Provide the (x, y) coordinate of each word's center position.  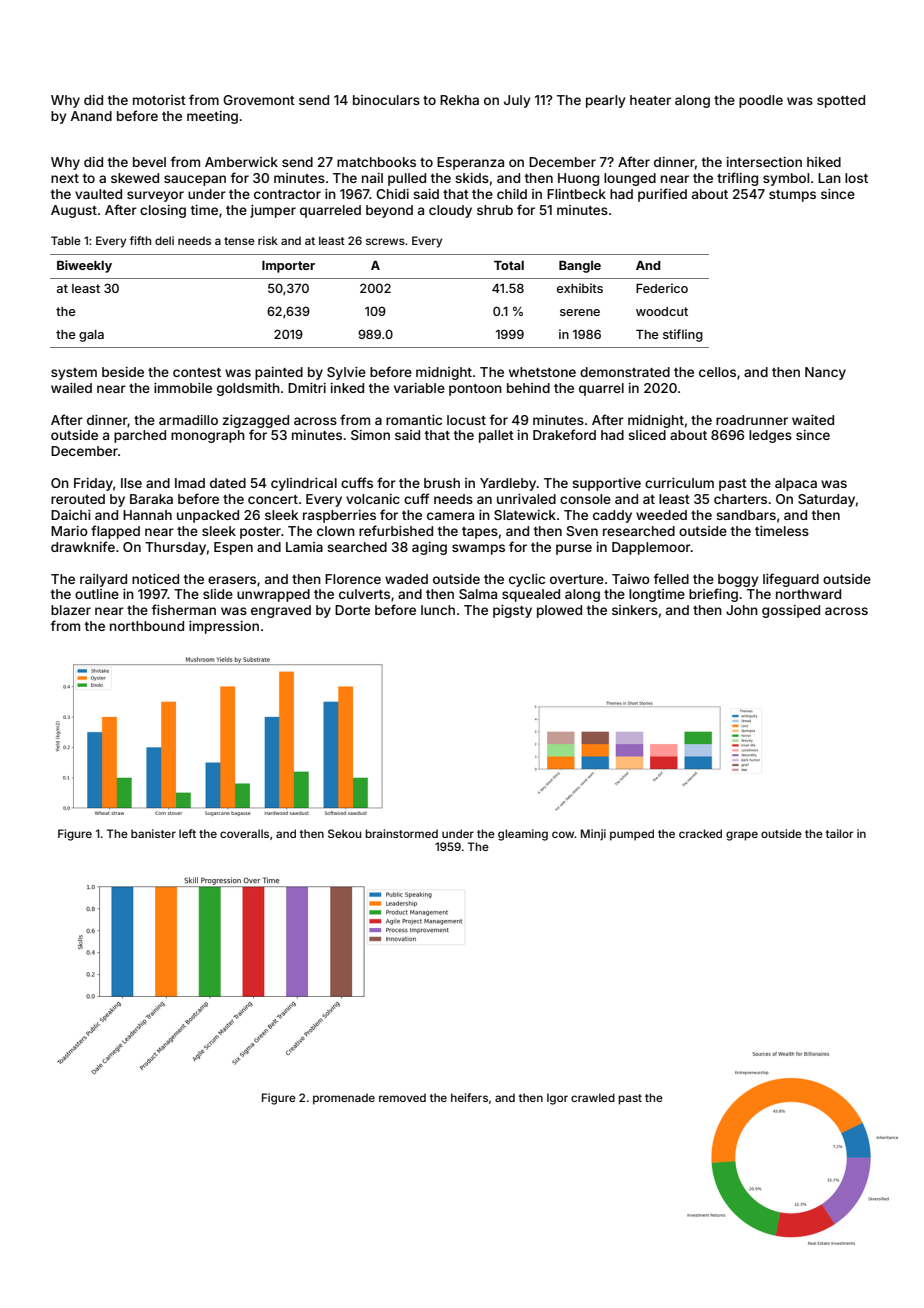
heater (650, 100)
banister (153, 833)
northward (808, 594)
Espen (233, 548)
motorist (159, 100)
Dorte (352, 610)
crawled (593, 1097)
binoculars (386, 100)
